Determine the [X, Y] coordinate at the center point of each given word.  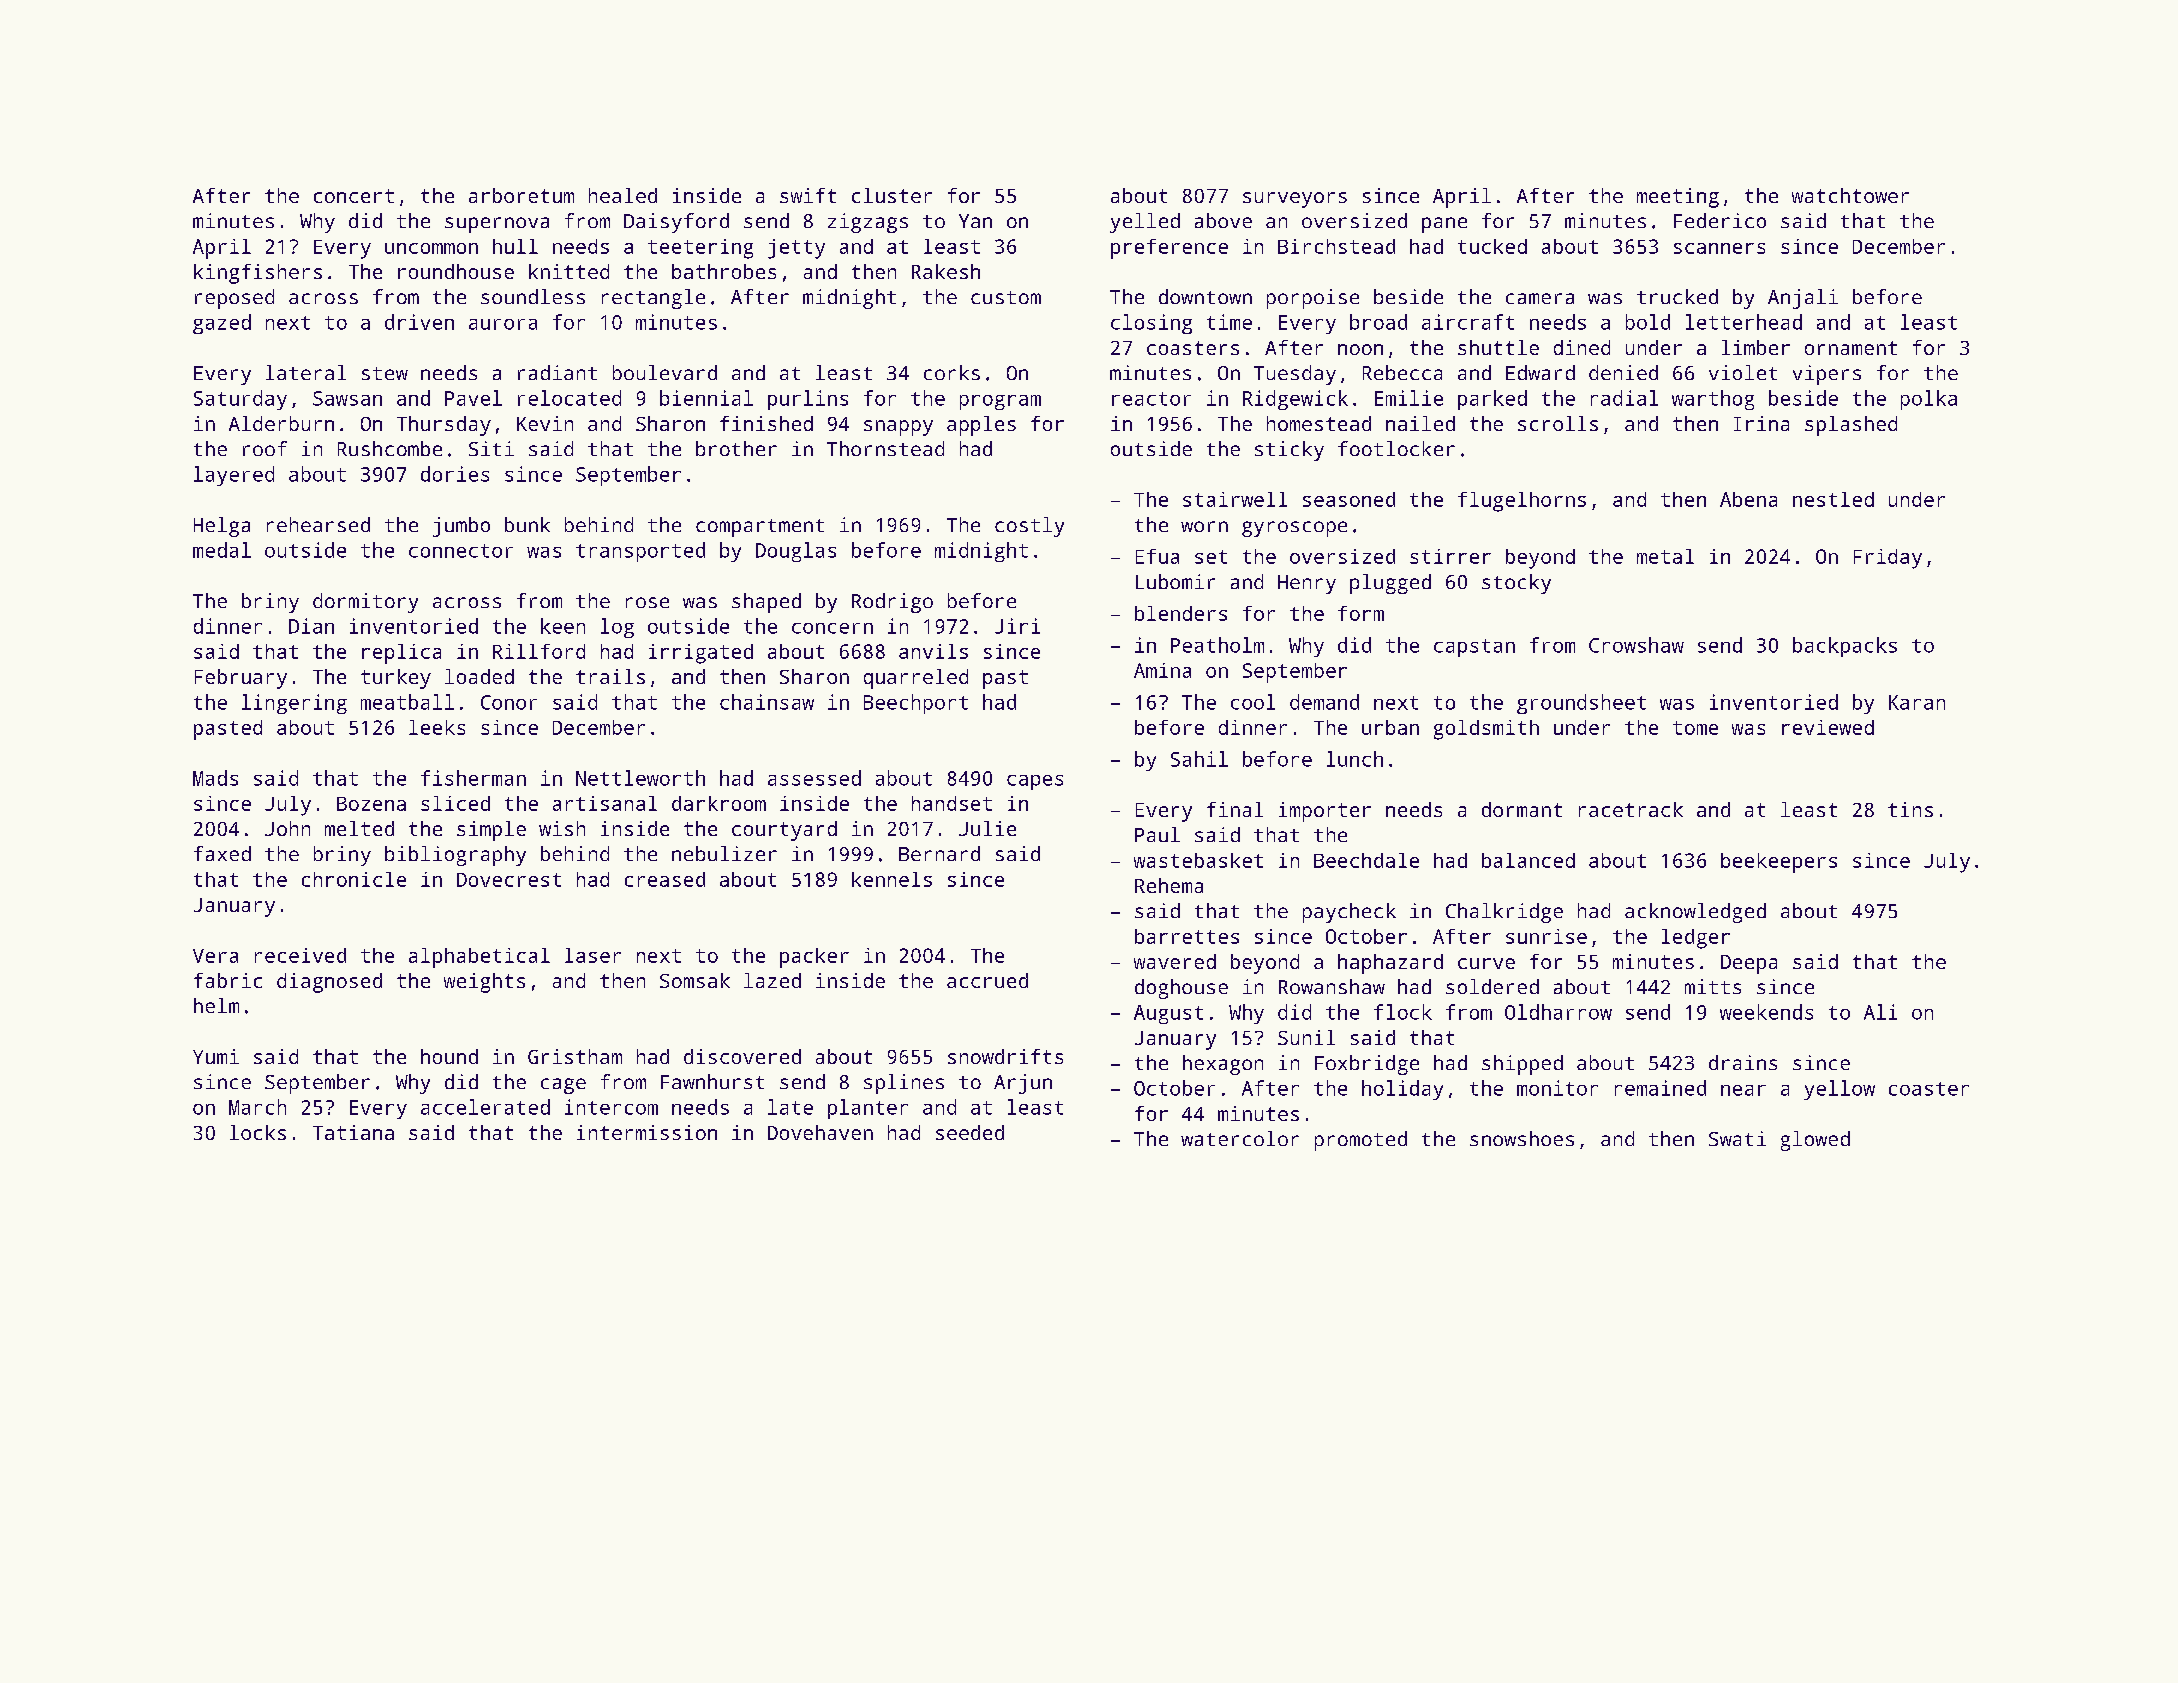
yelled [1145, 223]
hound [449, 1056]
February [241, 679]
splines [904, 1084]
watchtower [1850, 195]
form [1361, 613]
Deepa [1749, 964]
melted [359, 828]
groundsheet [1581, 704]
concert [354, 196]
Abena [1748, 499]
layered [234, 476]
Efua [1157, 556]
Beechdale [1366, 860]
